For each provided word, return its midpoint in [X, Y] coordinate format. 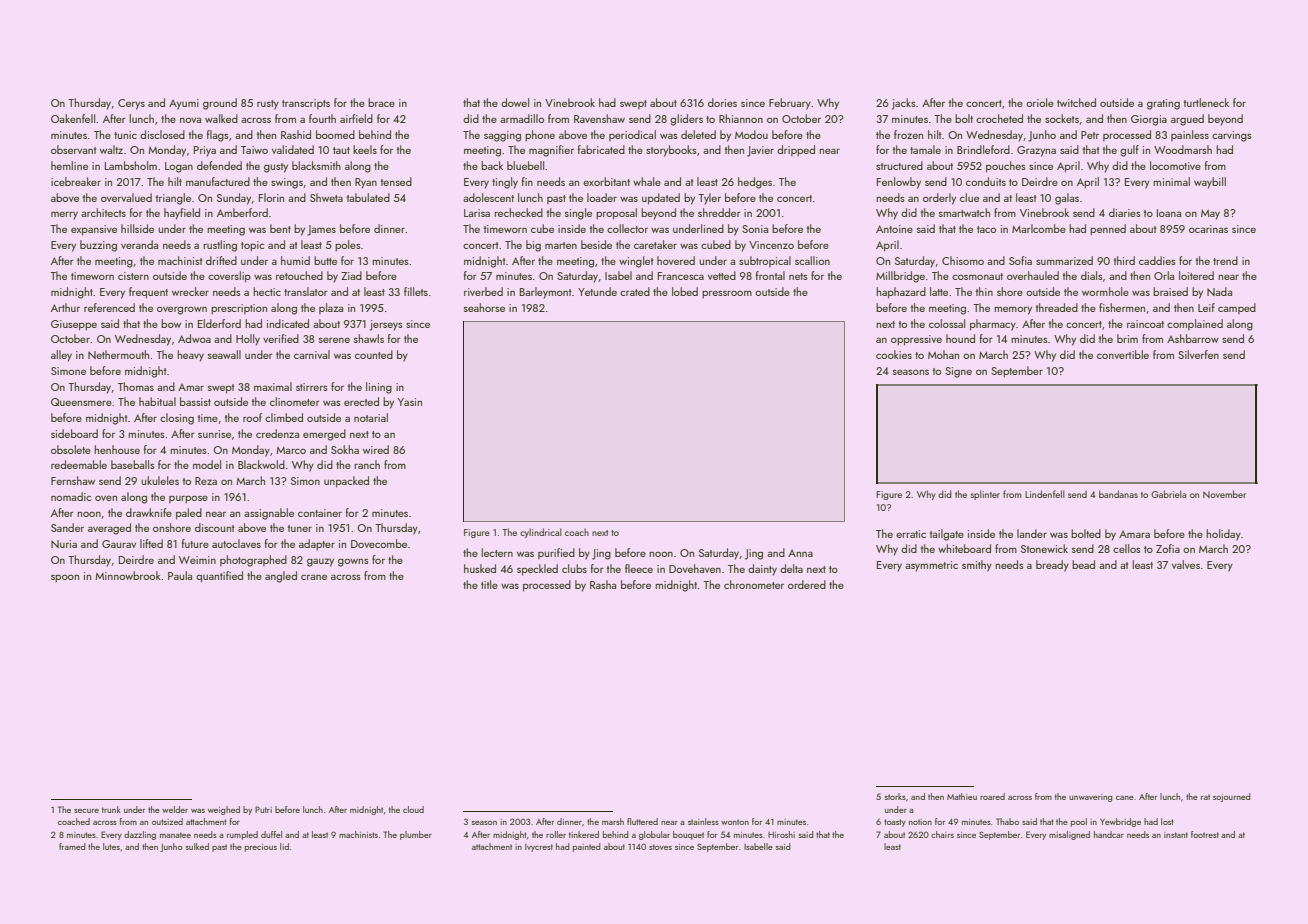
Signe [958, 372]
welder [175, 809]
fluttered [642, 821]
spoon [65, 578]
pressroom [727, 294]
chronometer [754, 584]
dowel [515, 102]
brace [381, 102]
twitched [1076, 102]
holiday [1223, 535]
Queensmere [81, 402]
